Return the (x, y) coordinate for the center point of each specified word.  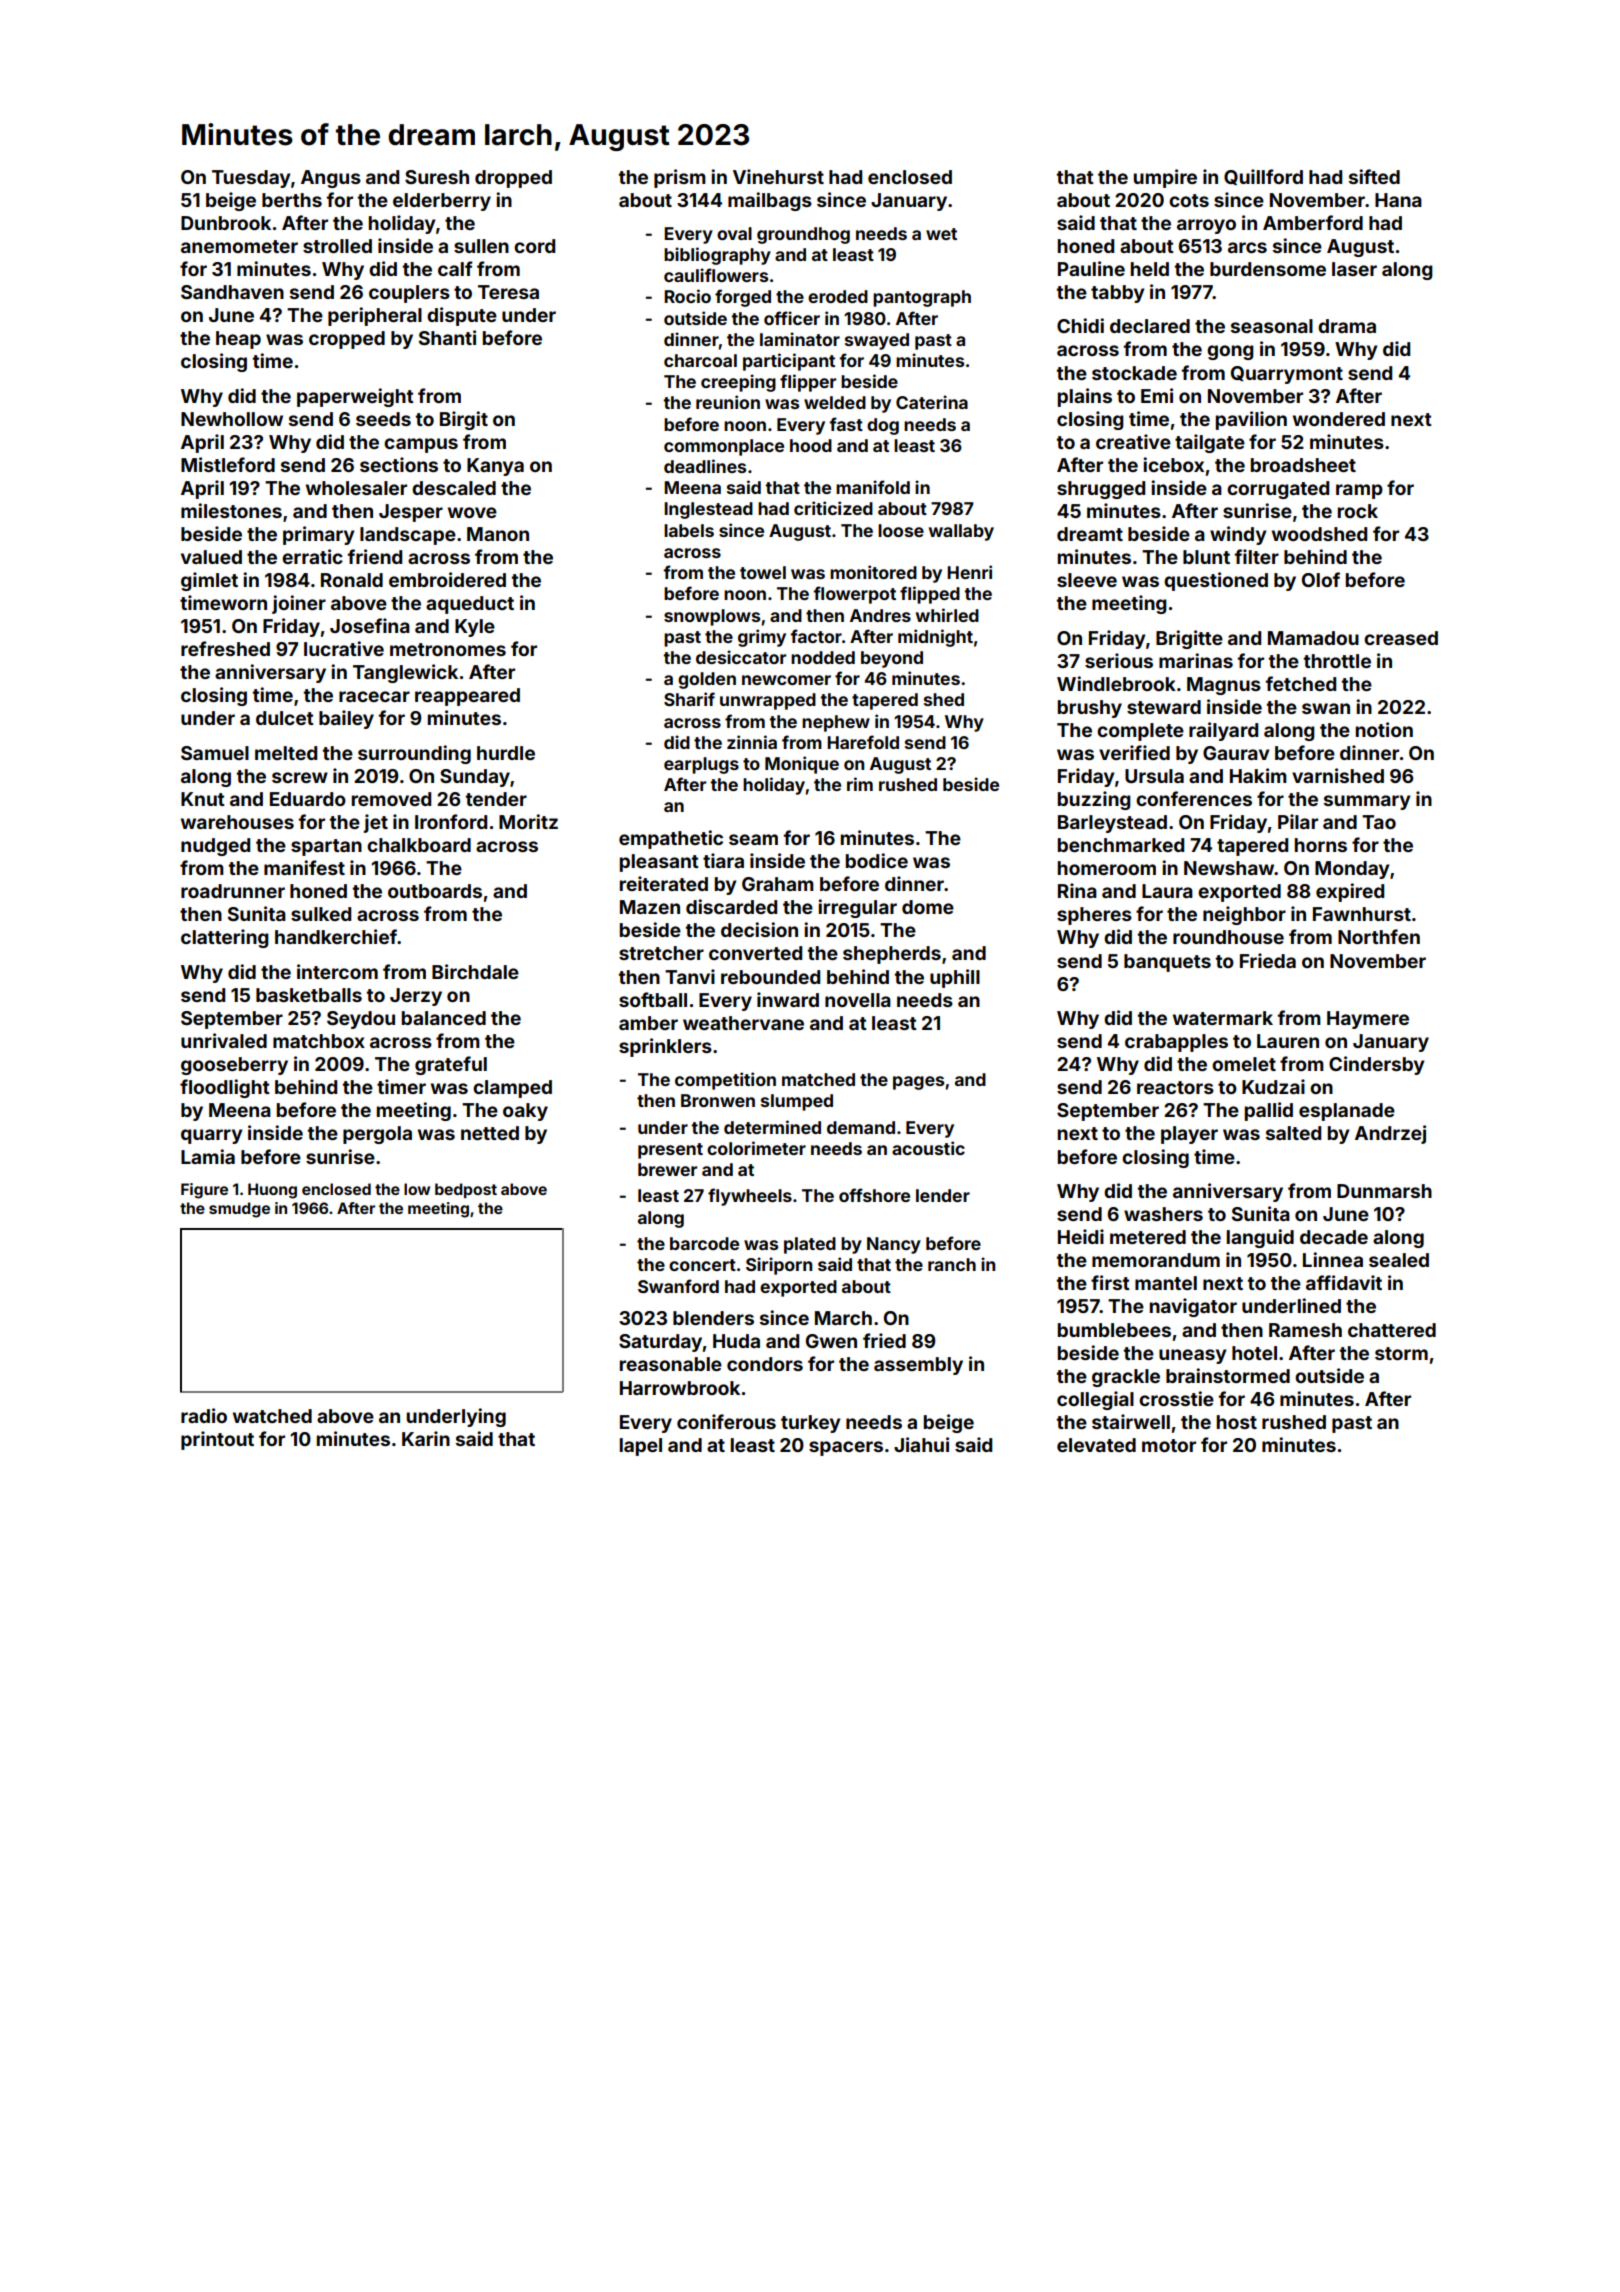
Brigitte (1189, 639)
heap (238, 340)
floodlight (225, 1088)
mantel (1166, 1283)
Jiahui (921, 1444)
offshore (874, 1195)
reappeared (467, 697)
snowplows (712, 617)
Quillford (1263, 177)
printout (217, 1440)
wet (941, 234)
